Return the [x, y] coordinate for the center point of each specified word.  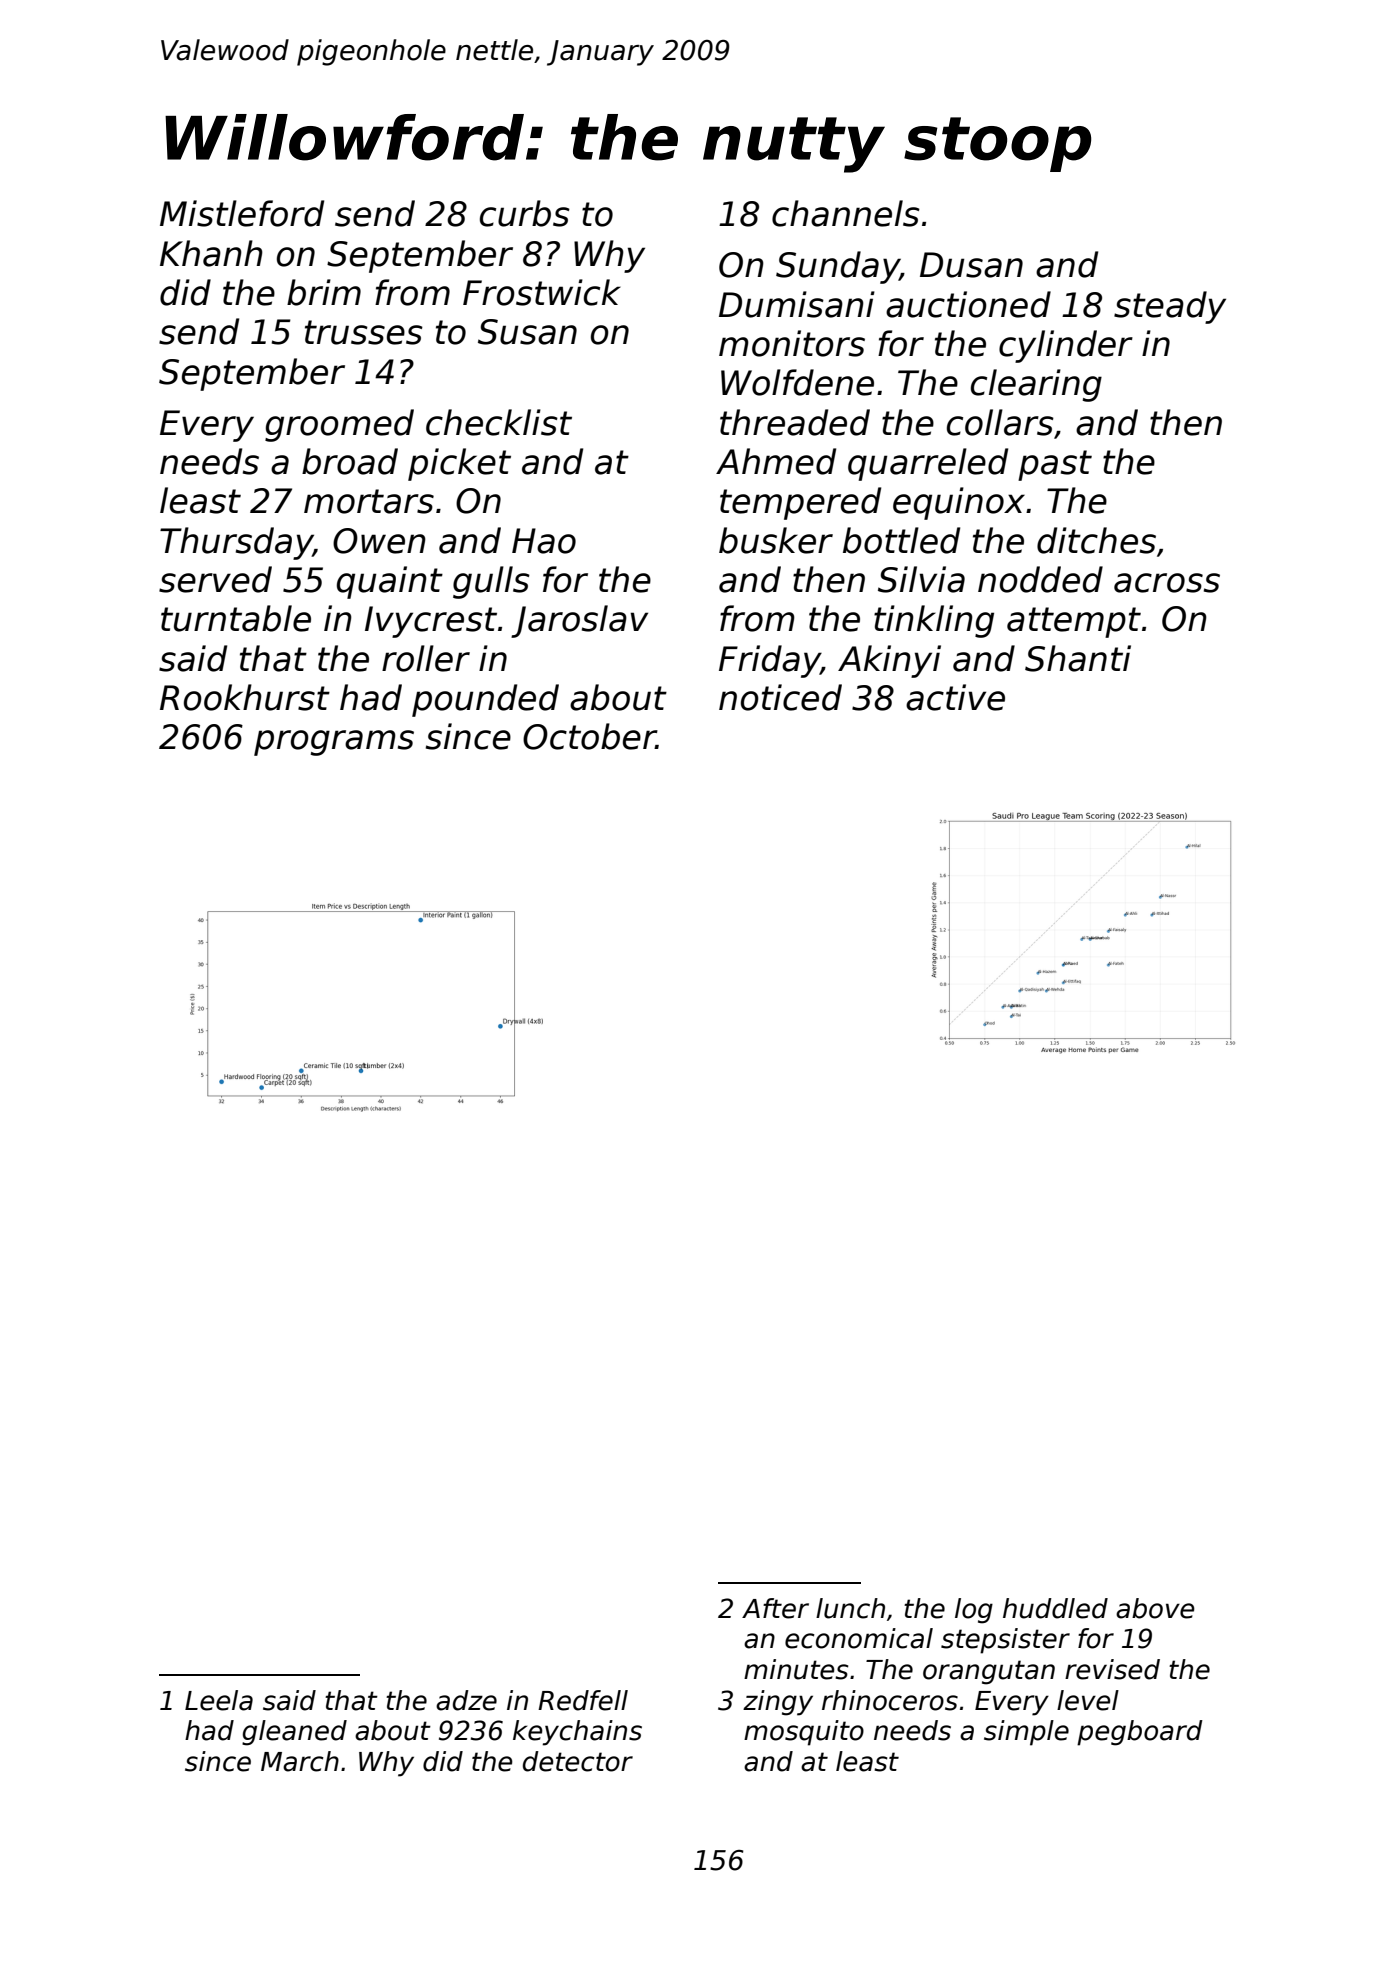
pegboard [1140, 1733]
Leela [219, 1700]
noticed [780, 697]
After [775, 1608]
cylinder [1066, 346]
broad [350, 461]
